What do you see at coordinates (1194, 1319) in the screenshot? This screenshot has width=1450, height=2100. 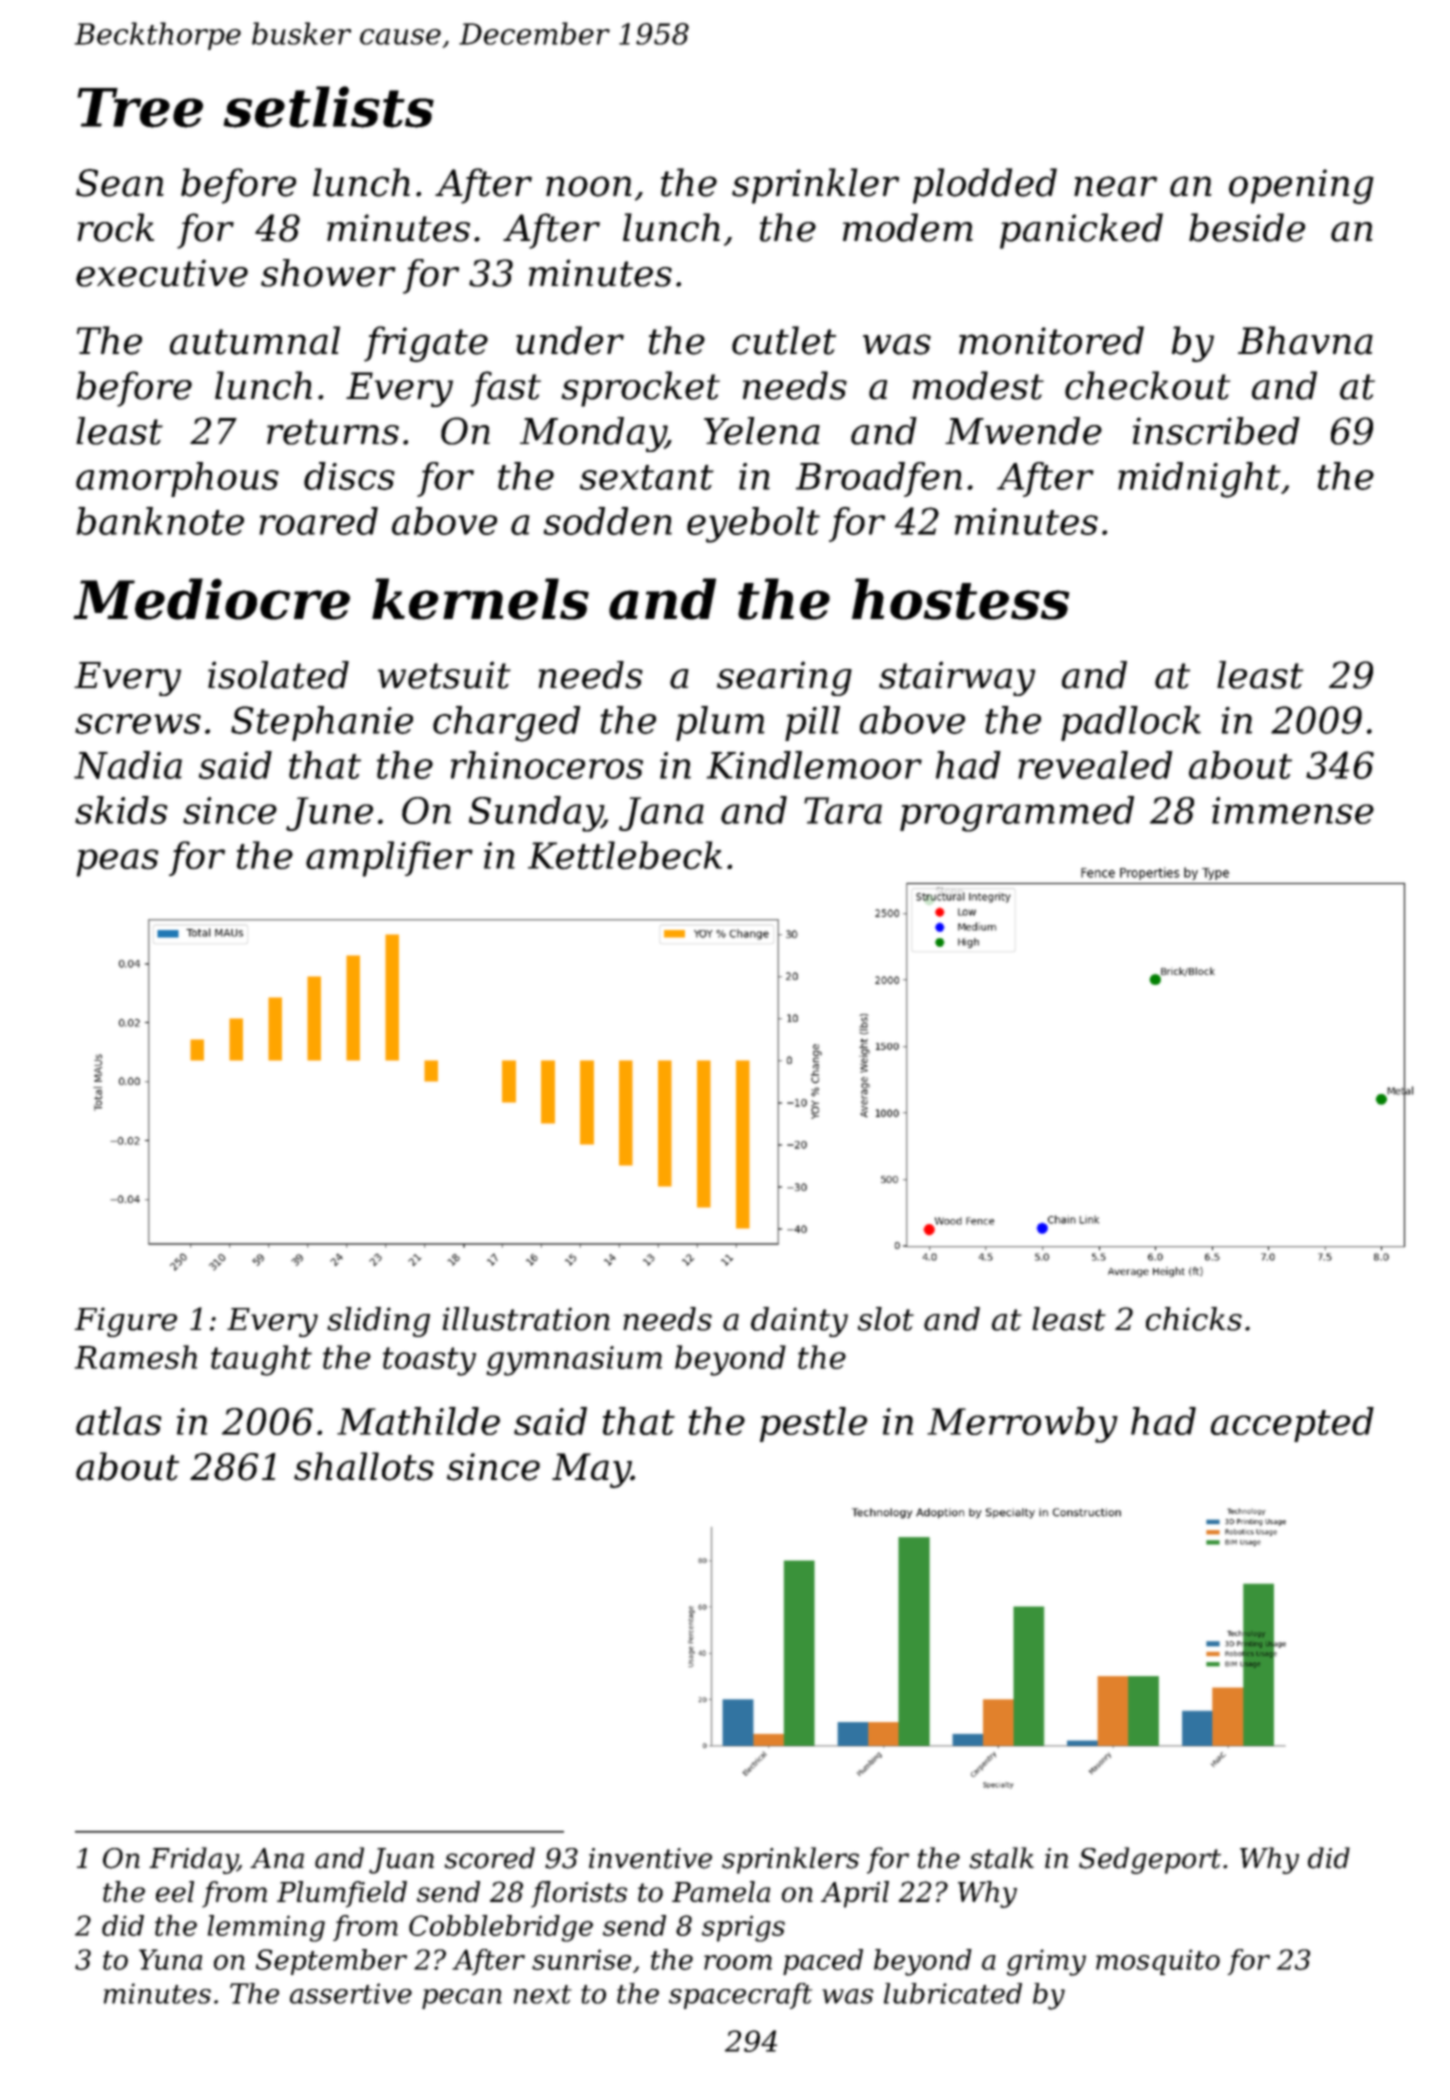 I see `chicks` at bounding box center [1194, 1319].
